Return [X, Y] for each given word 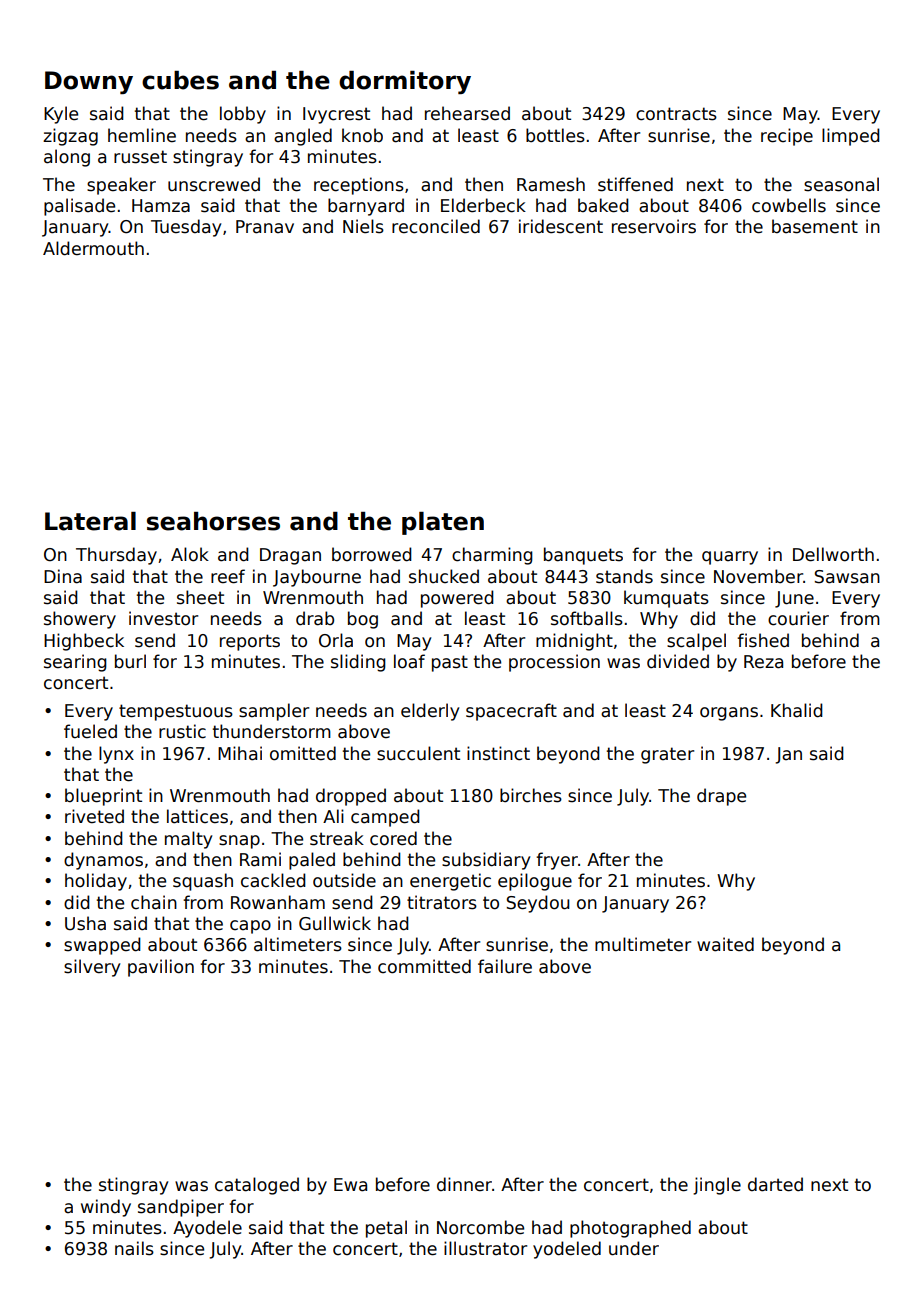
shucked [444, 576]
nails [134, 1248]
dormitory [405, 82]
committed [424, 966]
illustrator [485, 1248]
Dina [63, 576]
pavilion [161, 968]
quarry [730, 558]
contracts [676, 114]
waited [725, 944]
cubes [180, 80]
